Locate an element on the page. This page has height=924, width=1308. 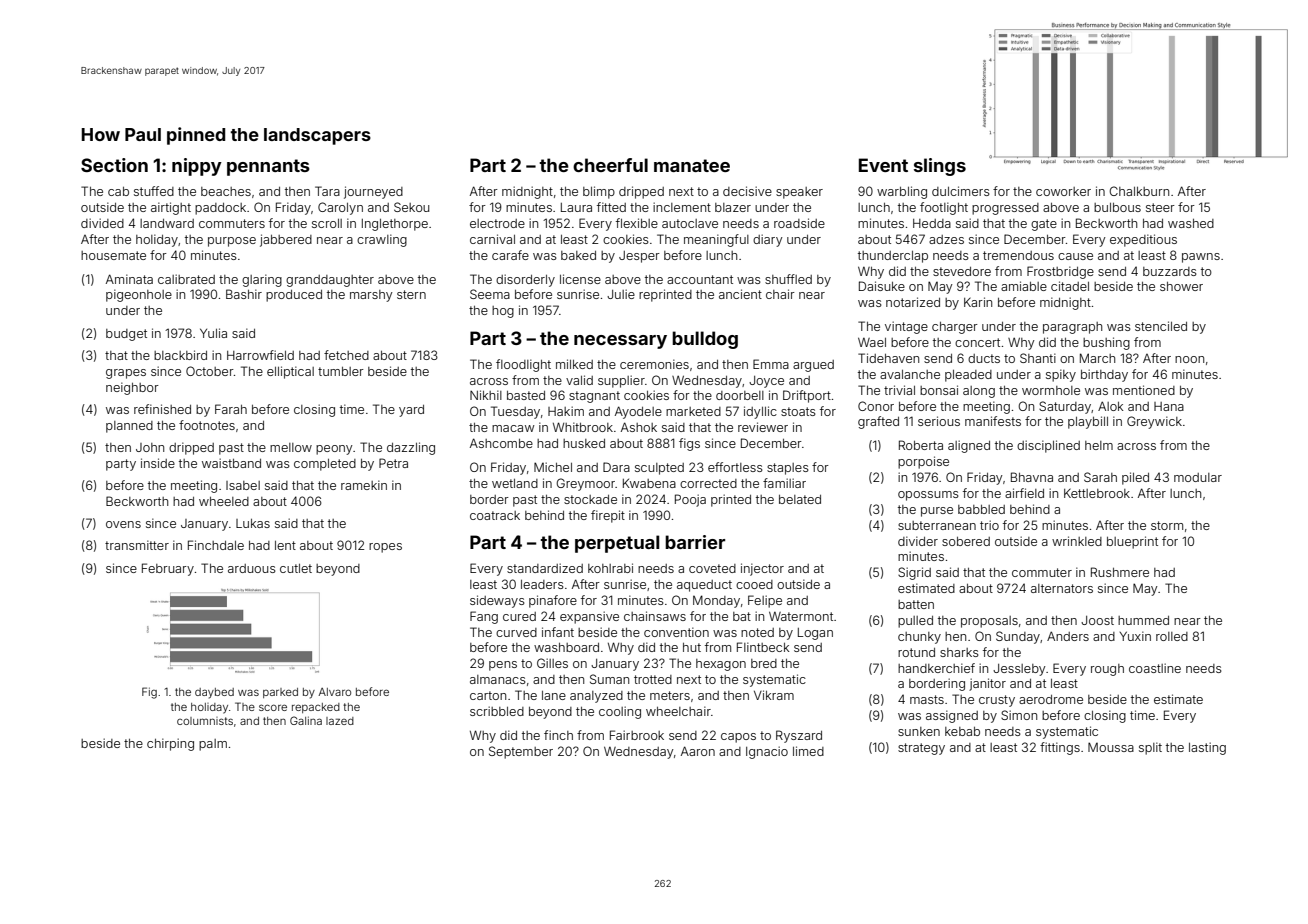
Event is located at coordinates (883, 165).
